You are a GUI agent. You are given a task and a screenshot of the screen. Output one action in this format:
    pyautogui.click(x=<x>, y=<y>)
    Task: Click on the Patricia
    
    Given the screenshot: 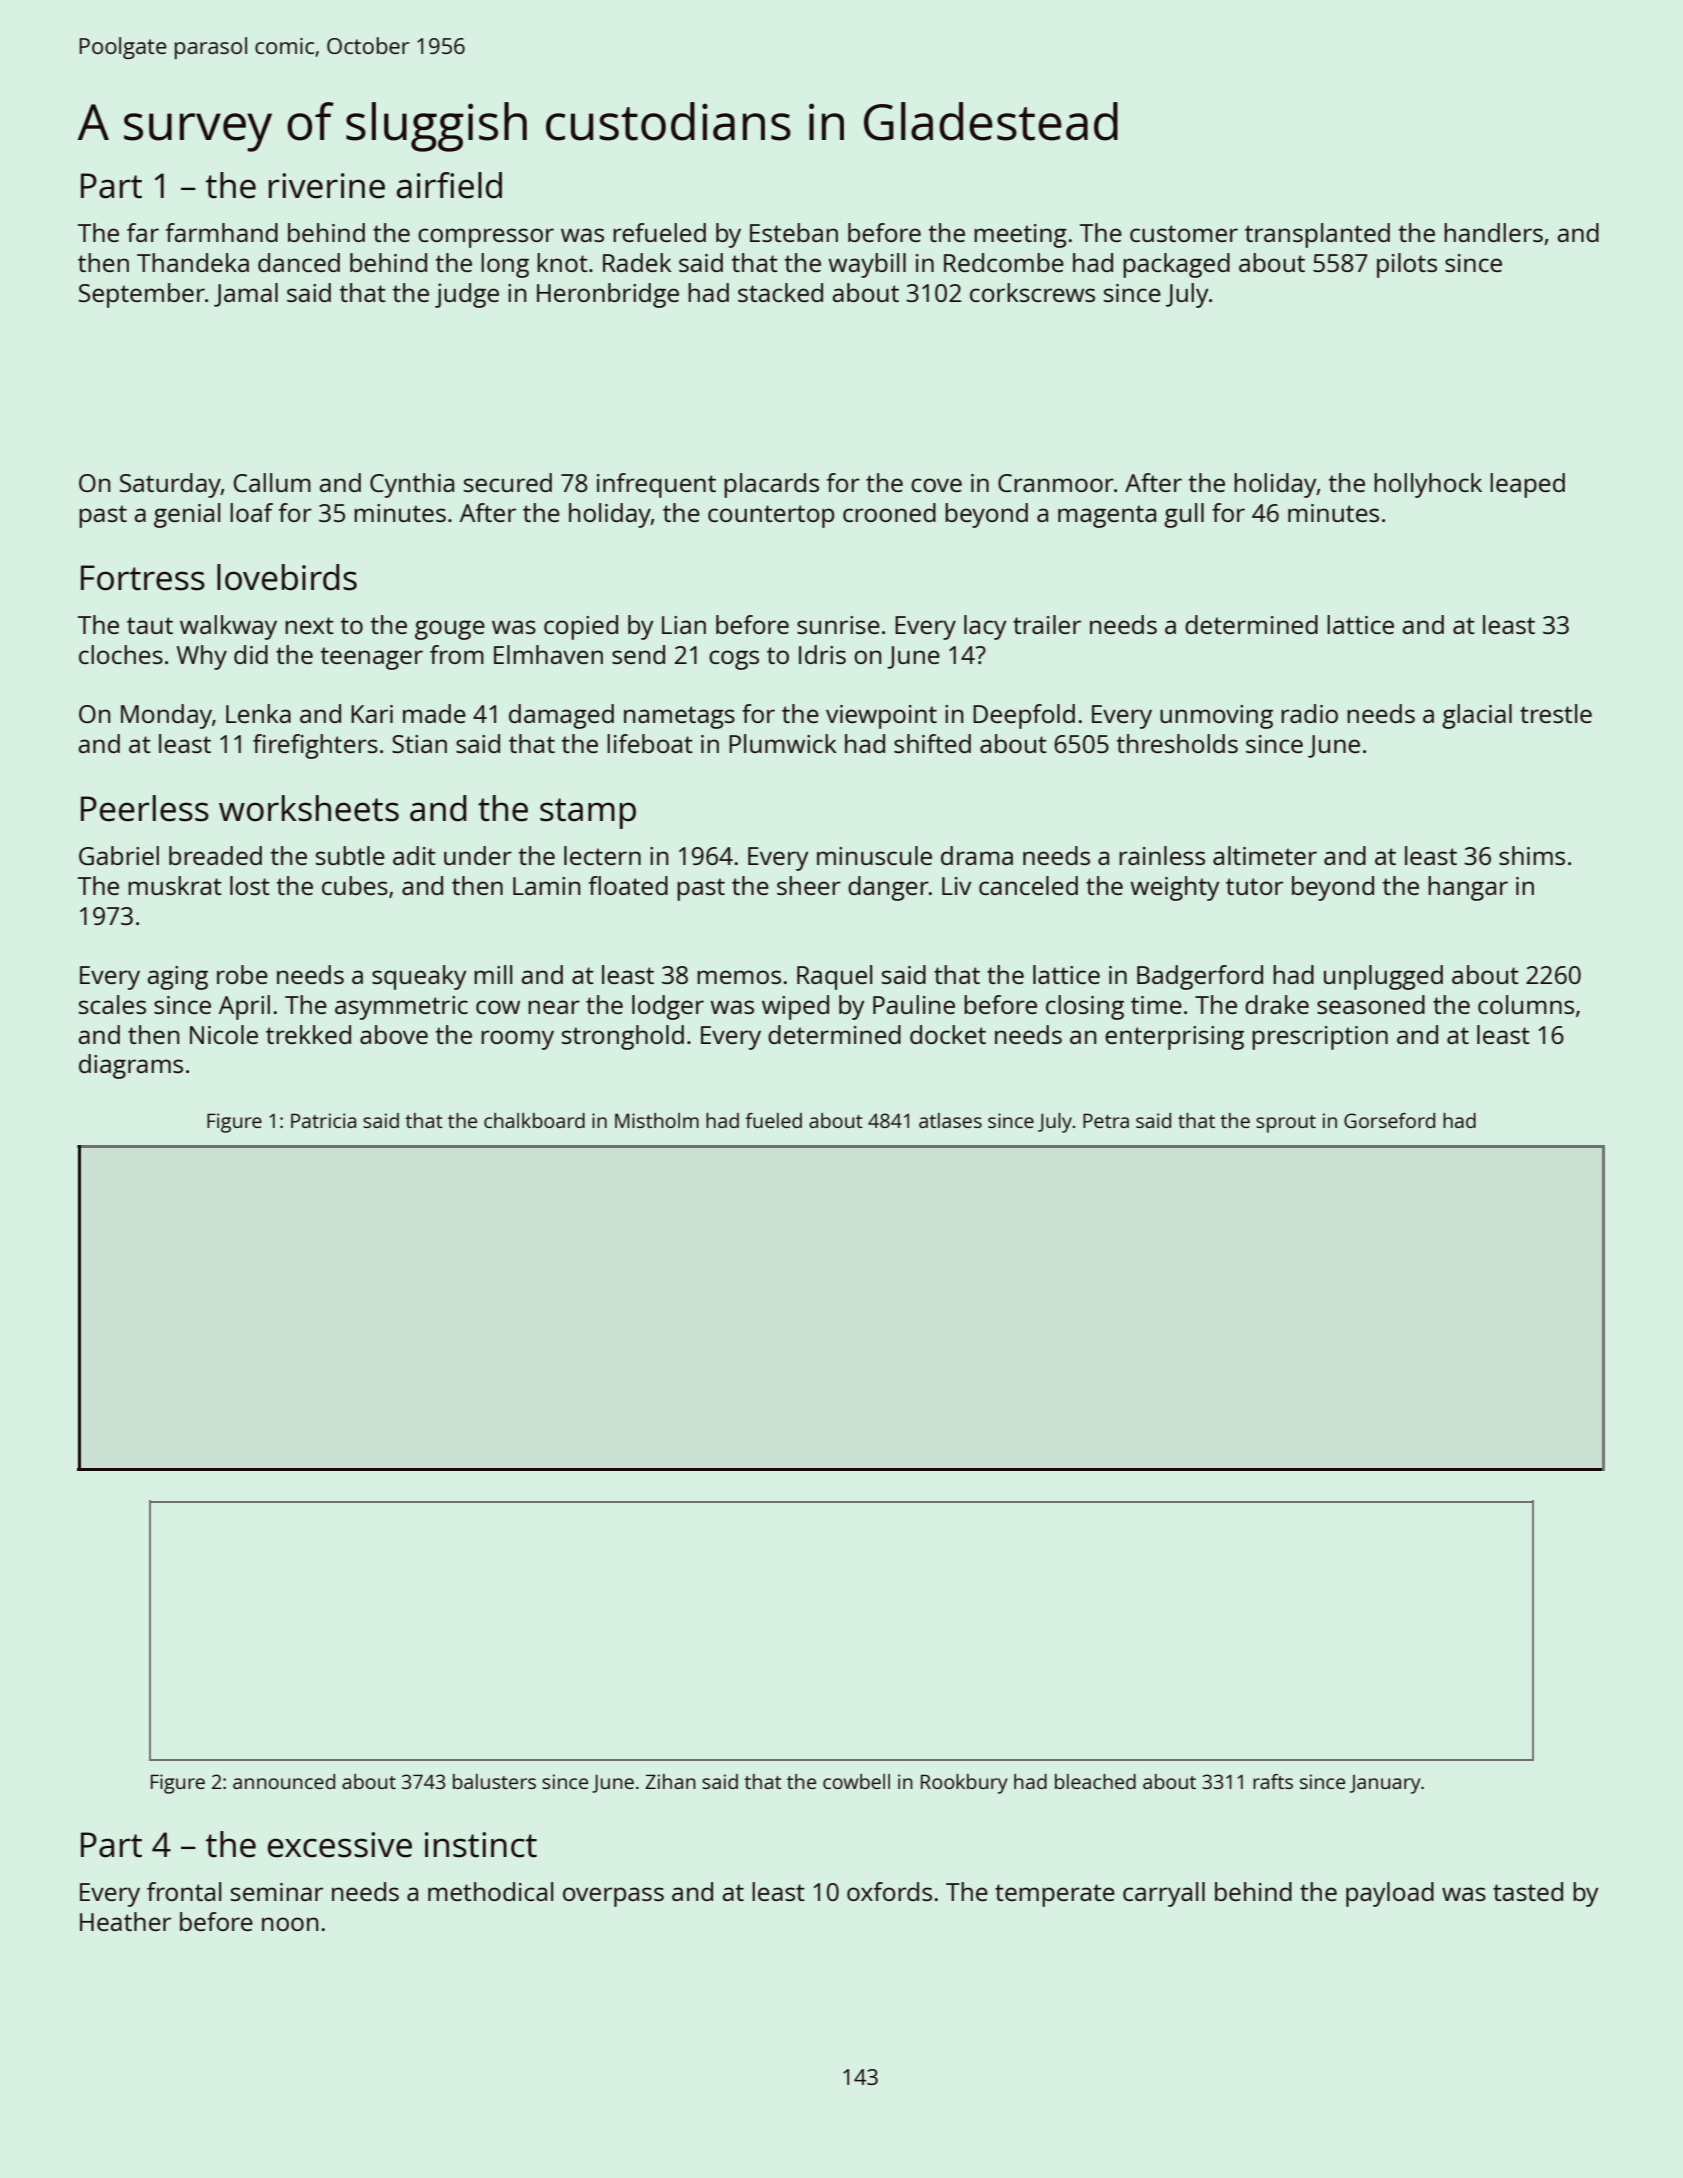 What is the action you would take?
    pyautogui.click(x=323, y=1120)
